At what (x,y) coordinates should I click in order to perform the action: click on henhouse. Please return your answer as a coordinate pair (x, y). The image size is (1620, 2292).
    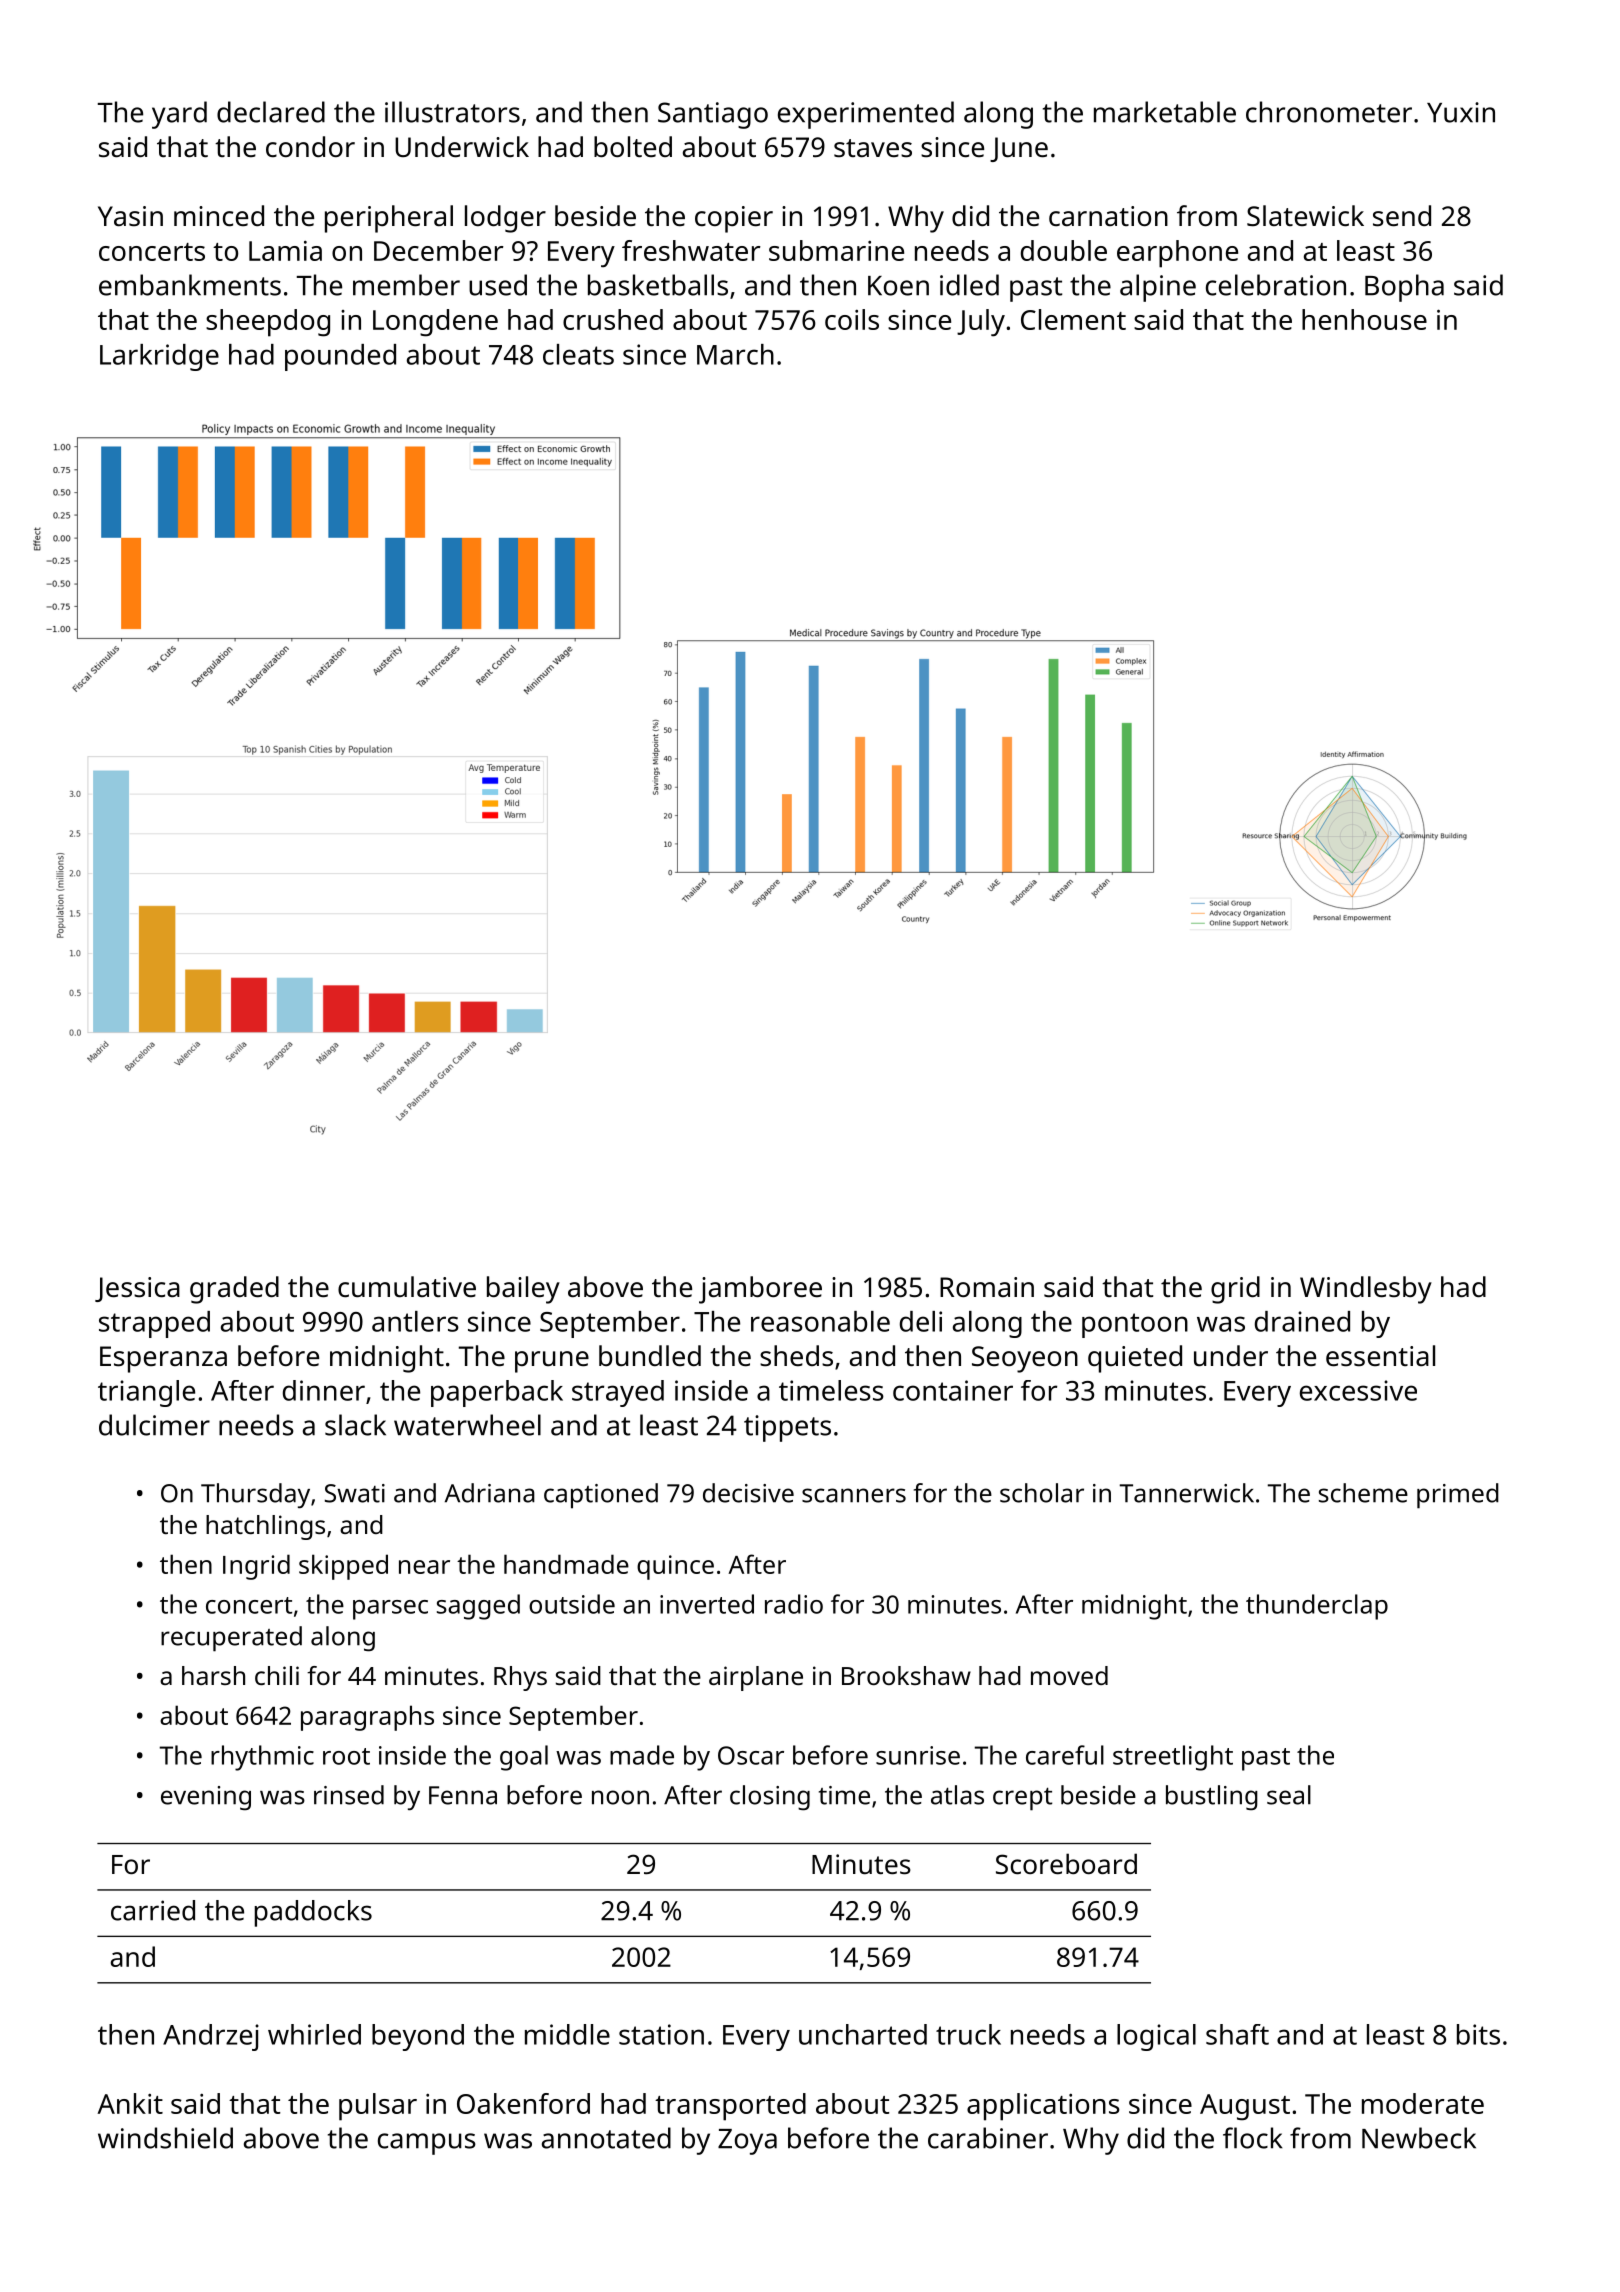
    Looking at the image, I should click on (1364, 319).
